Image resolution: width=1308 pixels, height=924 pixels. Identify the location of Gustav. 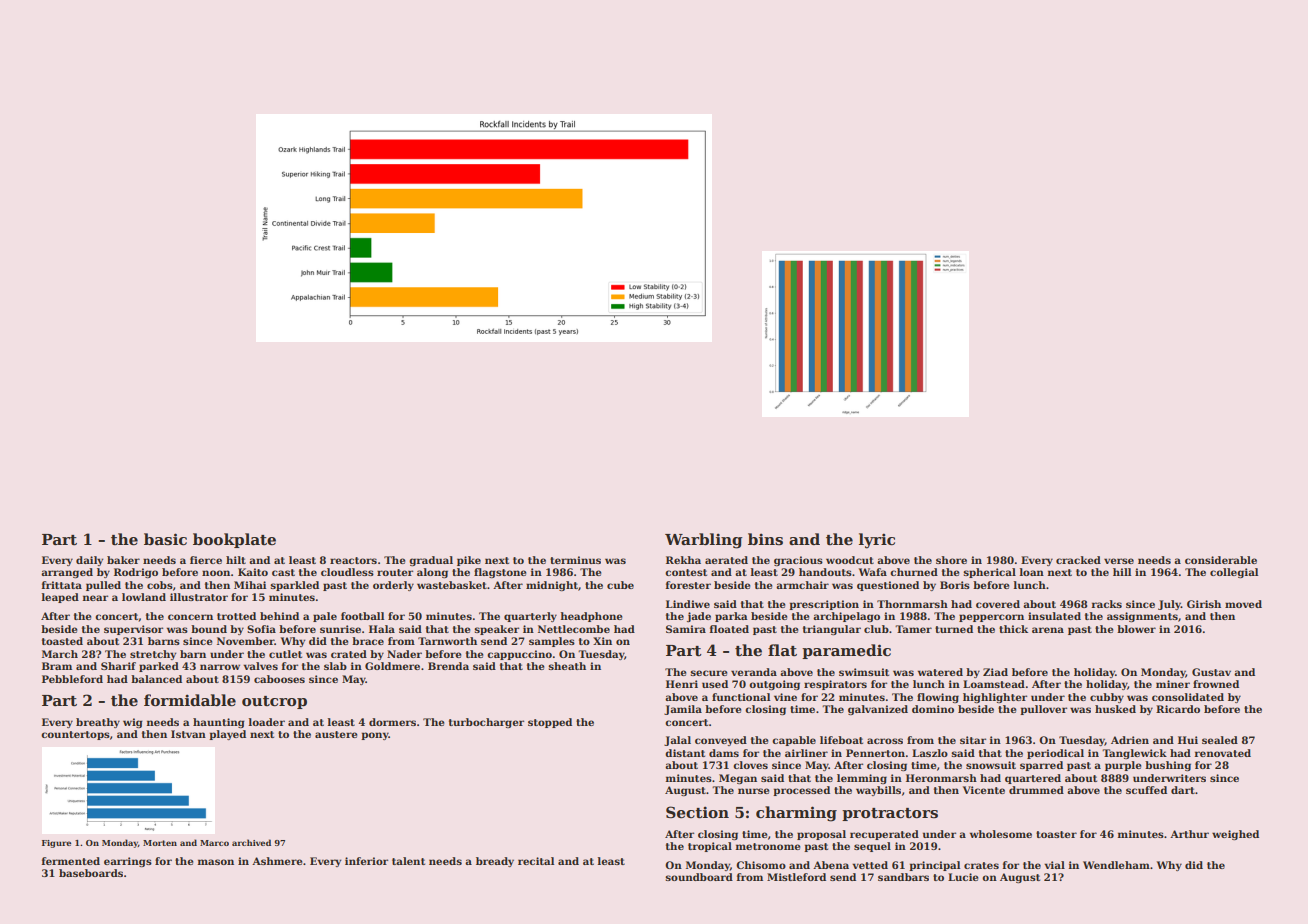
(1211, 672).
